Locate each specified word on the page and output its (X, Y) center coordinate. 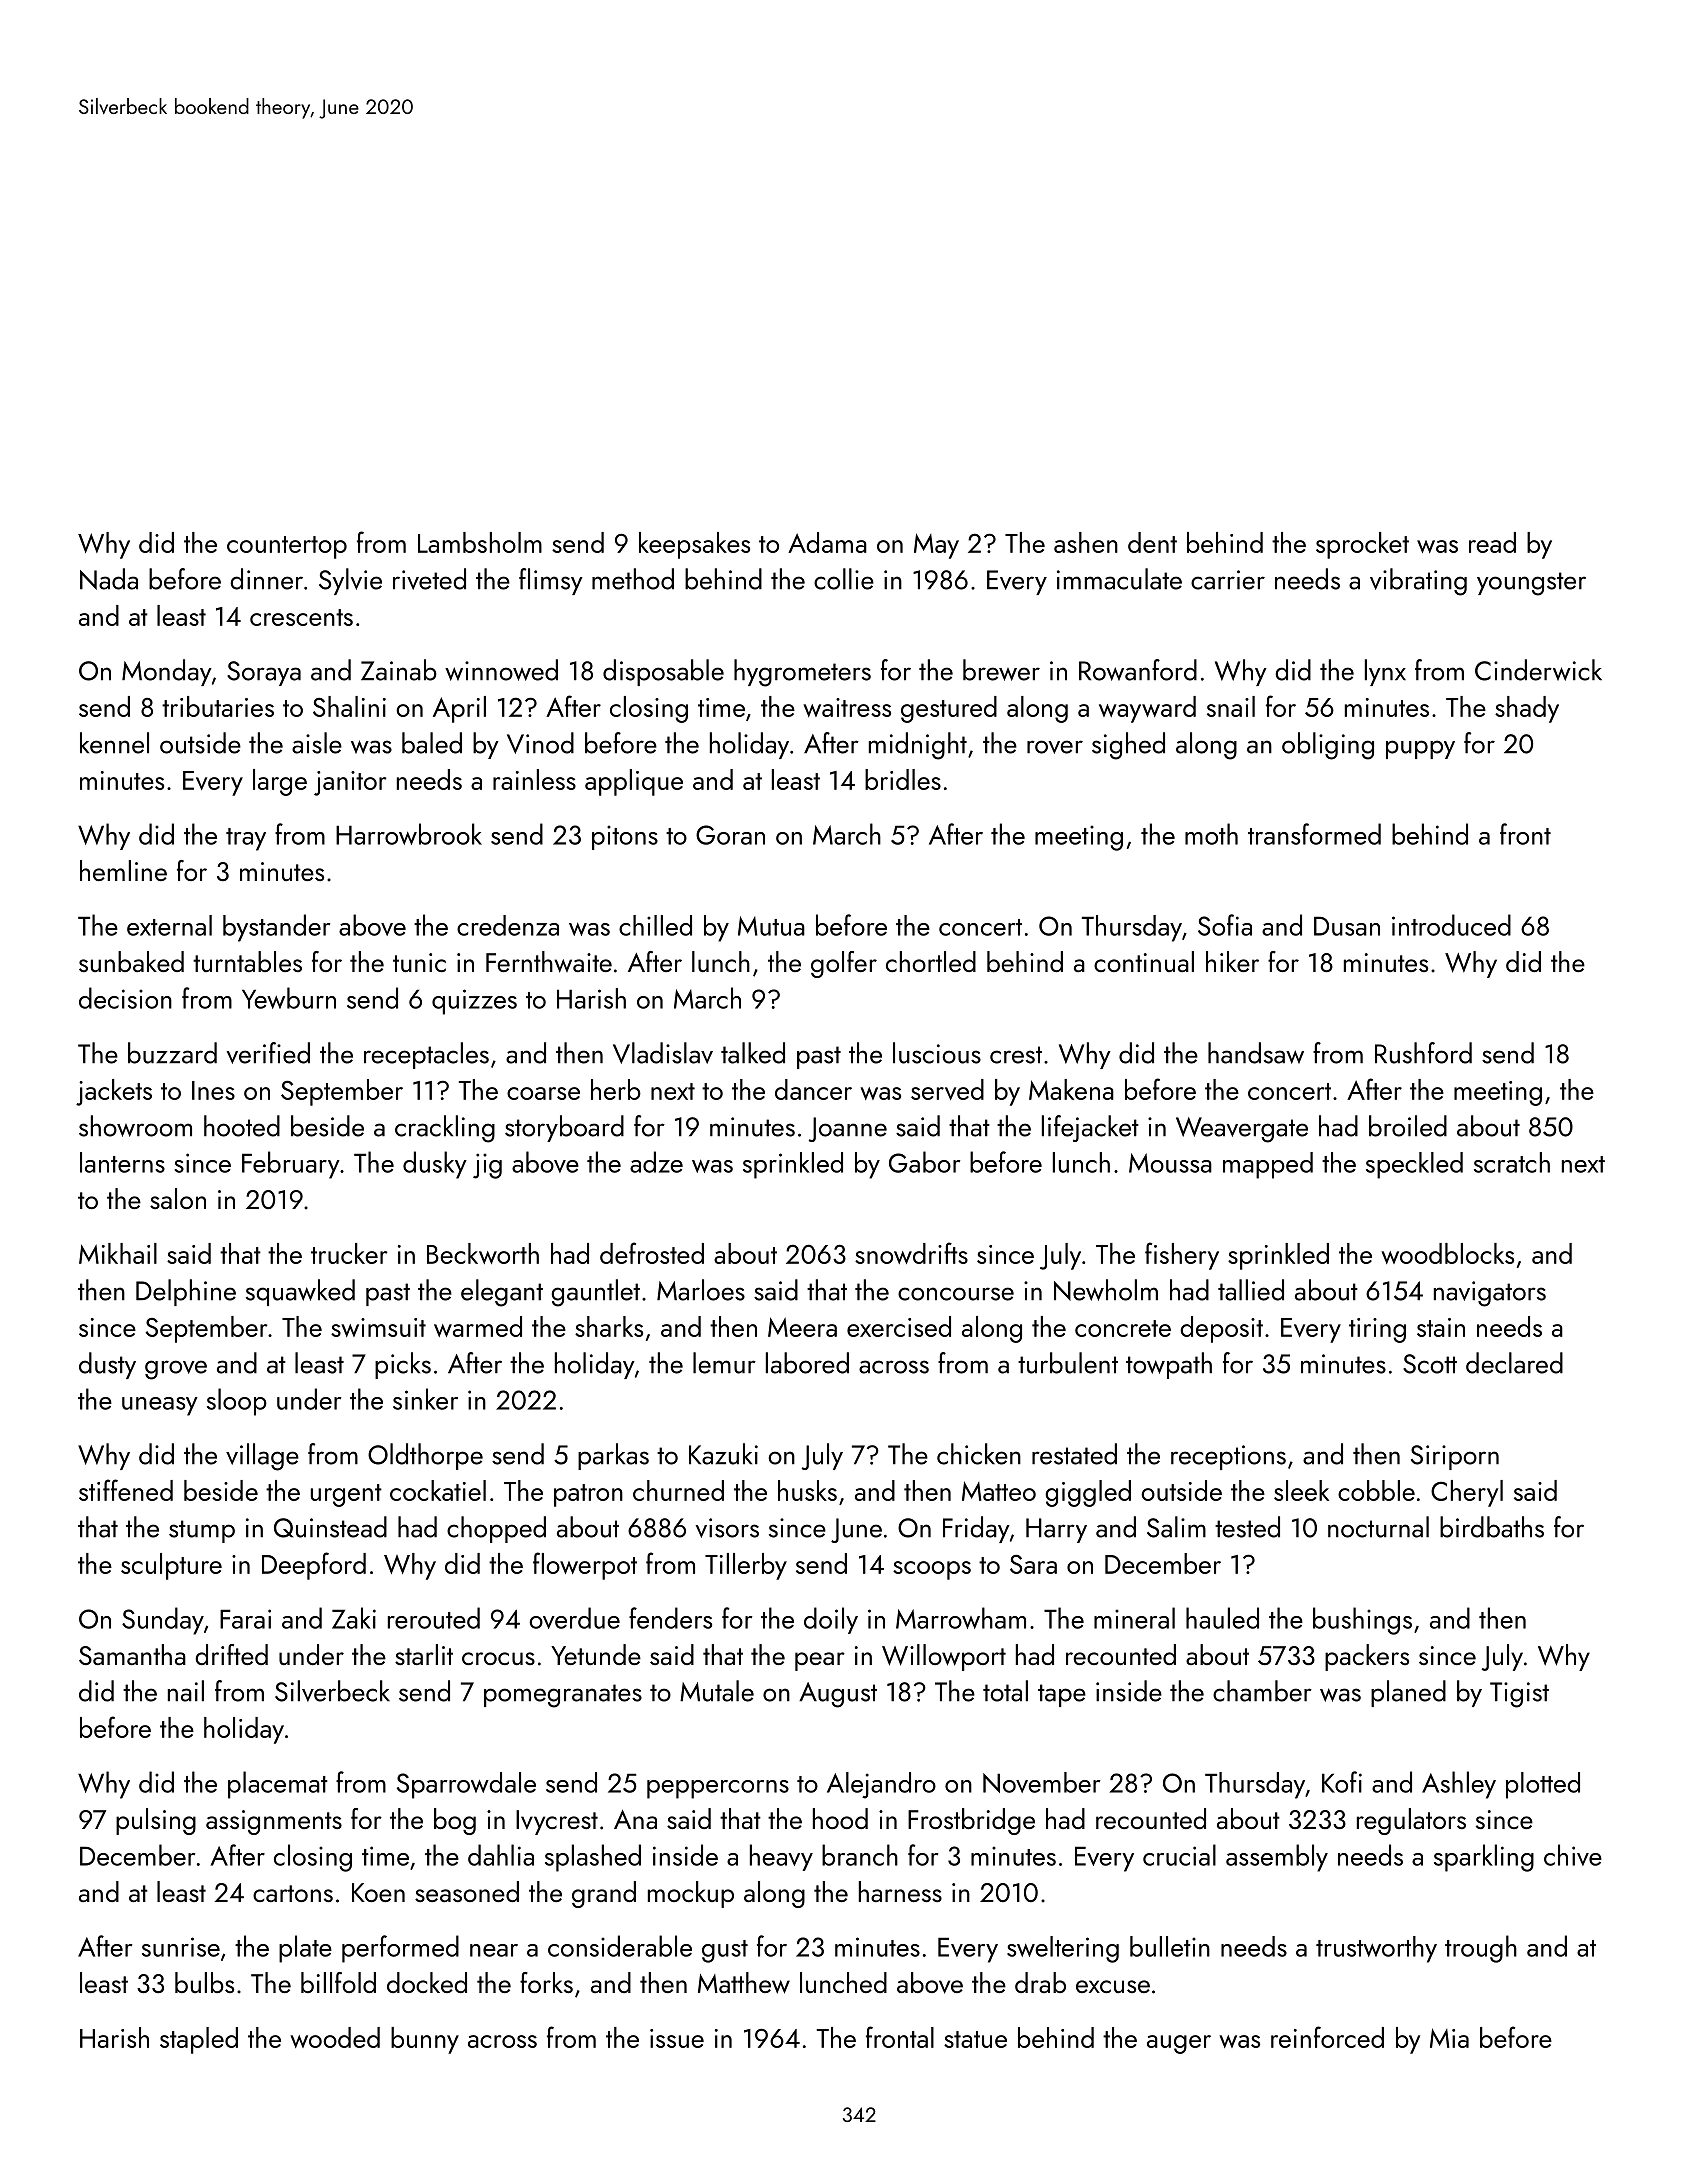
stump (202, 1531)
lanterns (122, 1162)
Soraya (264, 673)
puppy (1420, 749)
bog (455, 1821)
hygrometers (802, 673)
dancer (813, 1089)
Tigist (1519, 1695)
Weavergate (1242, 1130)
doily (831, 1620)
